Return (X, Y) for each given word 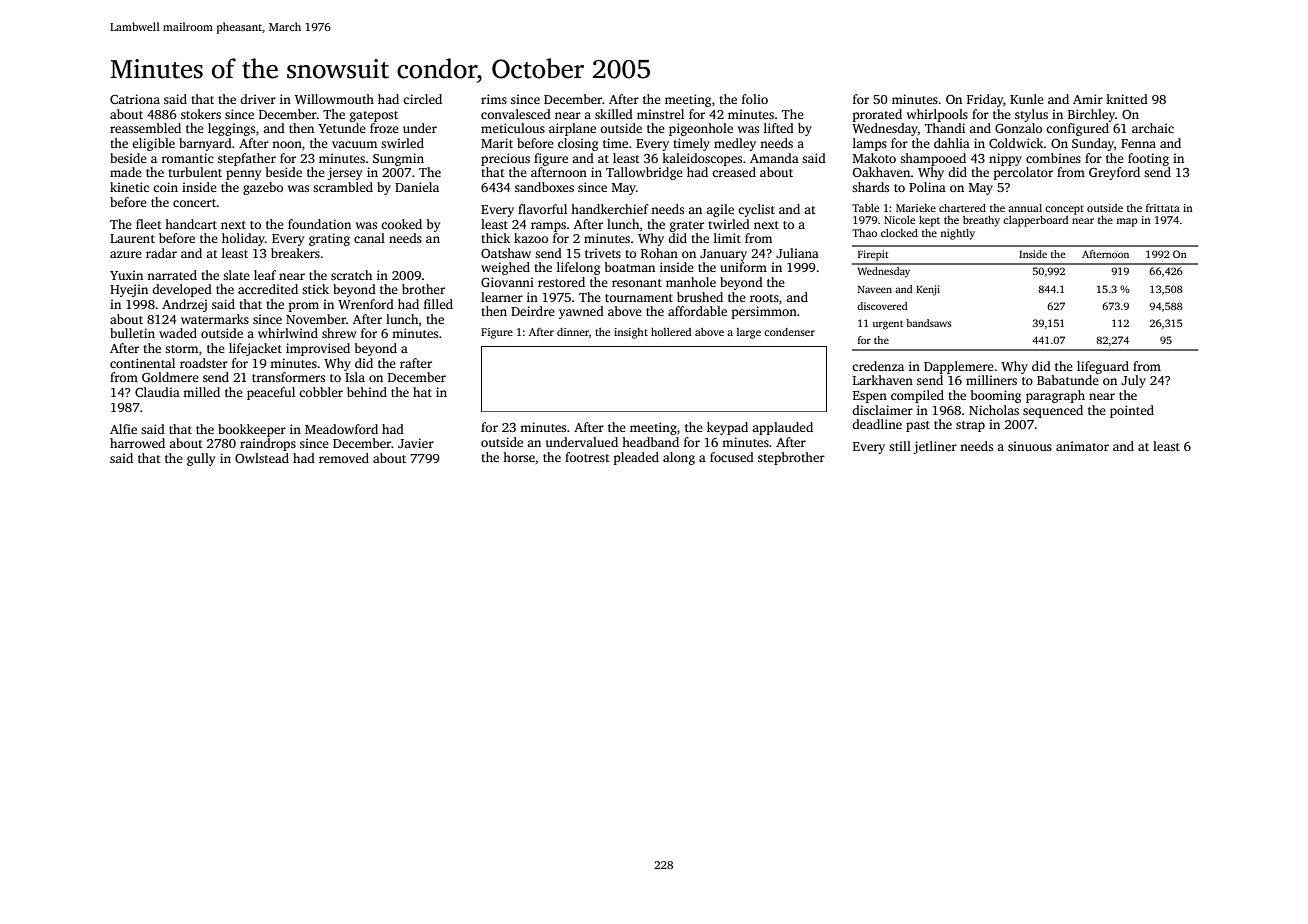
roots (764, 298)
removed (344, 458)
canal (369, 238)
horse (519, 457)
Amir (1088, 99)
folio (755, 99)
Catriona (135, 99)
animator (1082, 446)
